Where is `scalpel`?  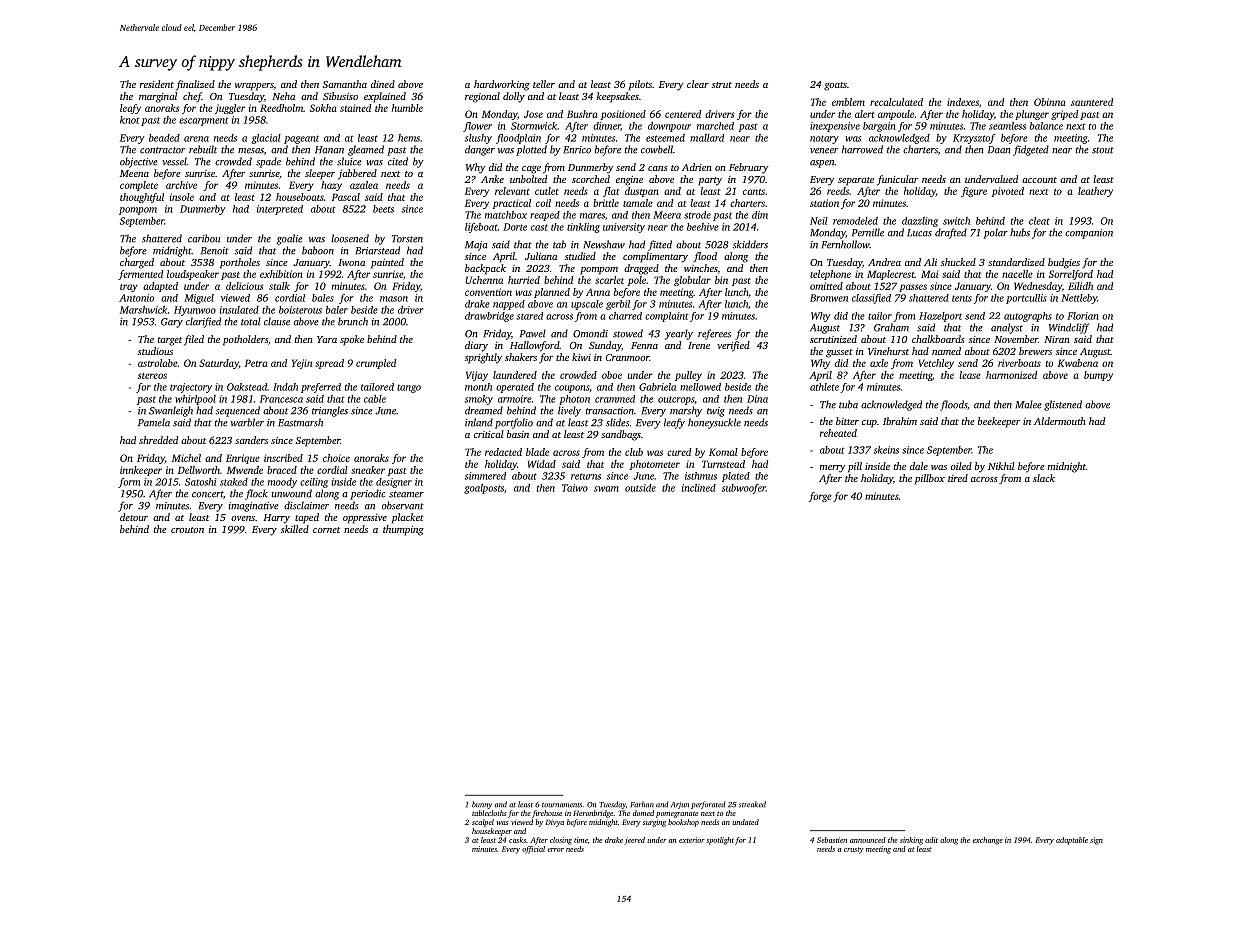 scalpel is located at coordinates (483, 823).
